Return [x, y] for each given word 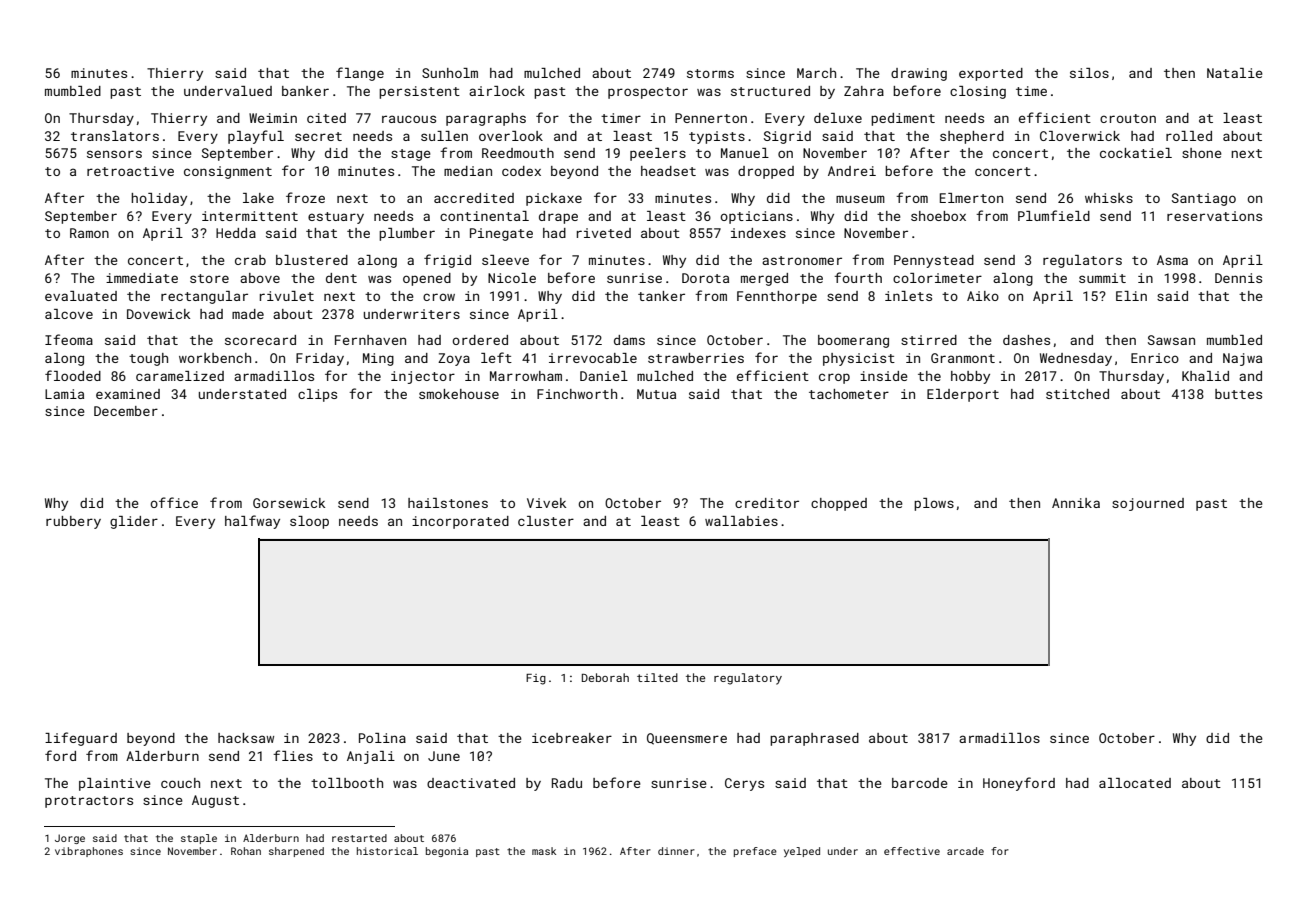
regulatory [748, 679]
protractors [89, 802]
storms [710, 73]
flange [360, 74]
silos [1089, 73]
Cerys [744, 784]
